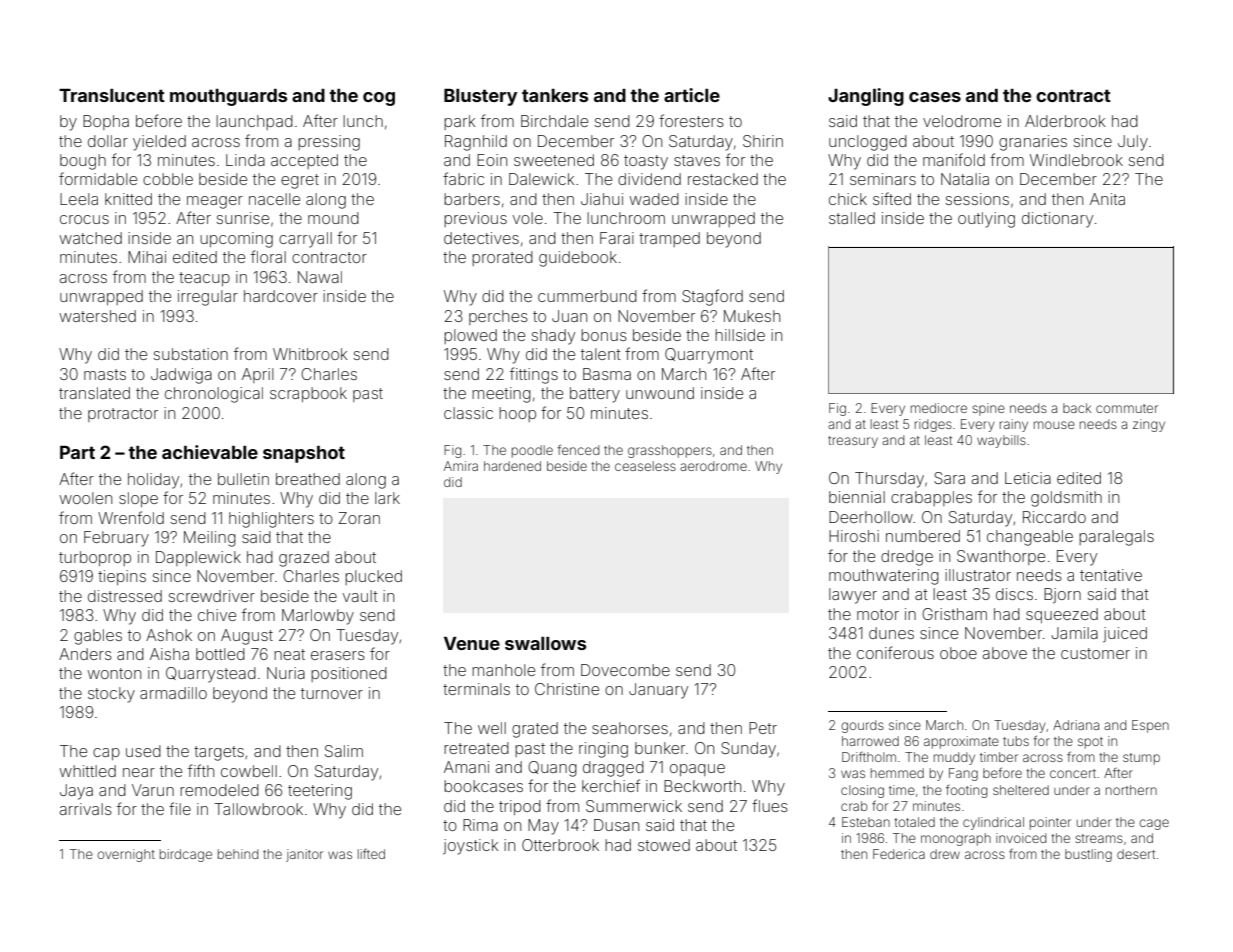 The image size is (1233, 952). Describe the element at coordinates (552, 769) in the screenshot. I see `Quang` at that location.
